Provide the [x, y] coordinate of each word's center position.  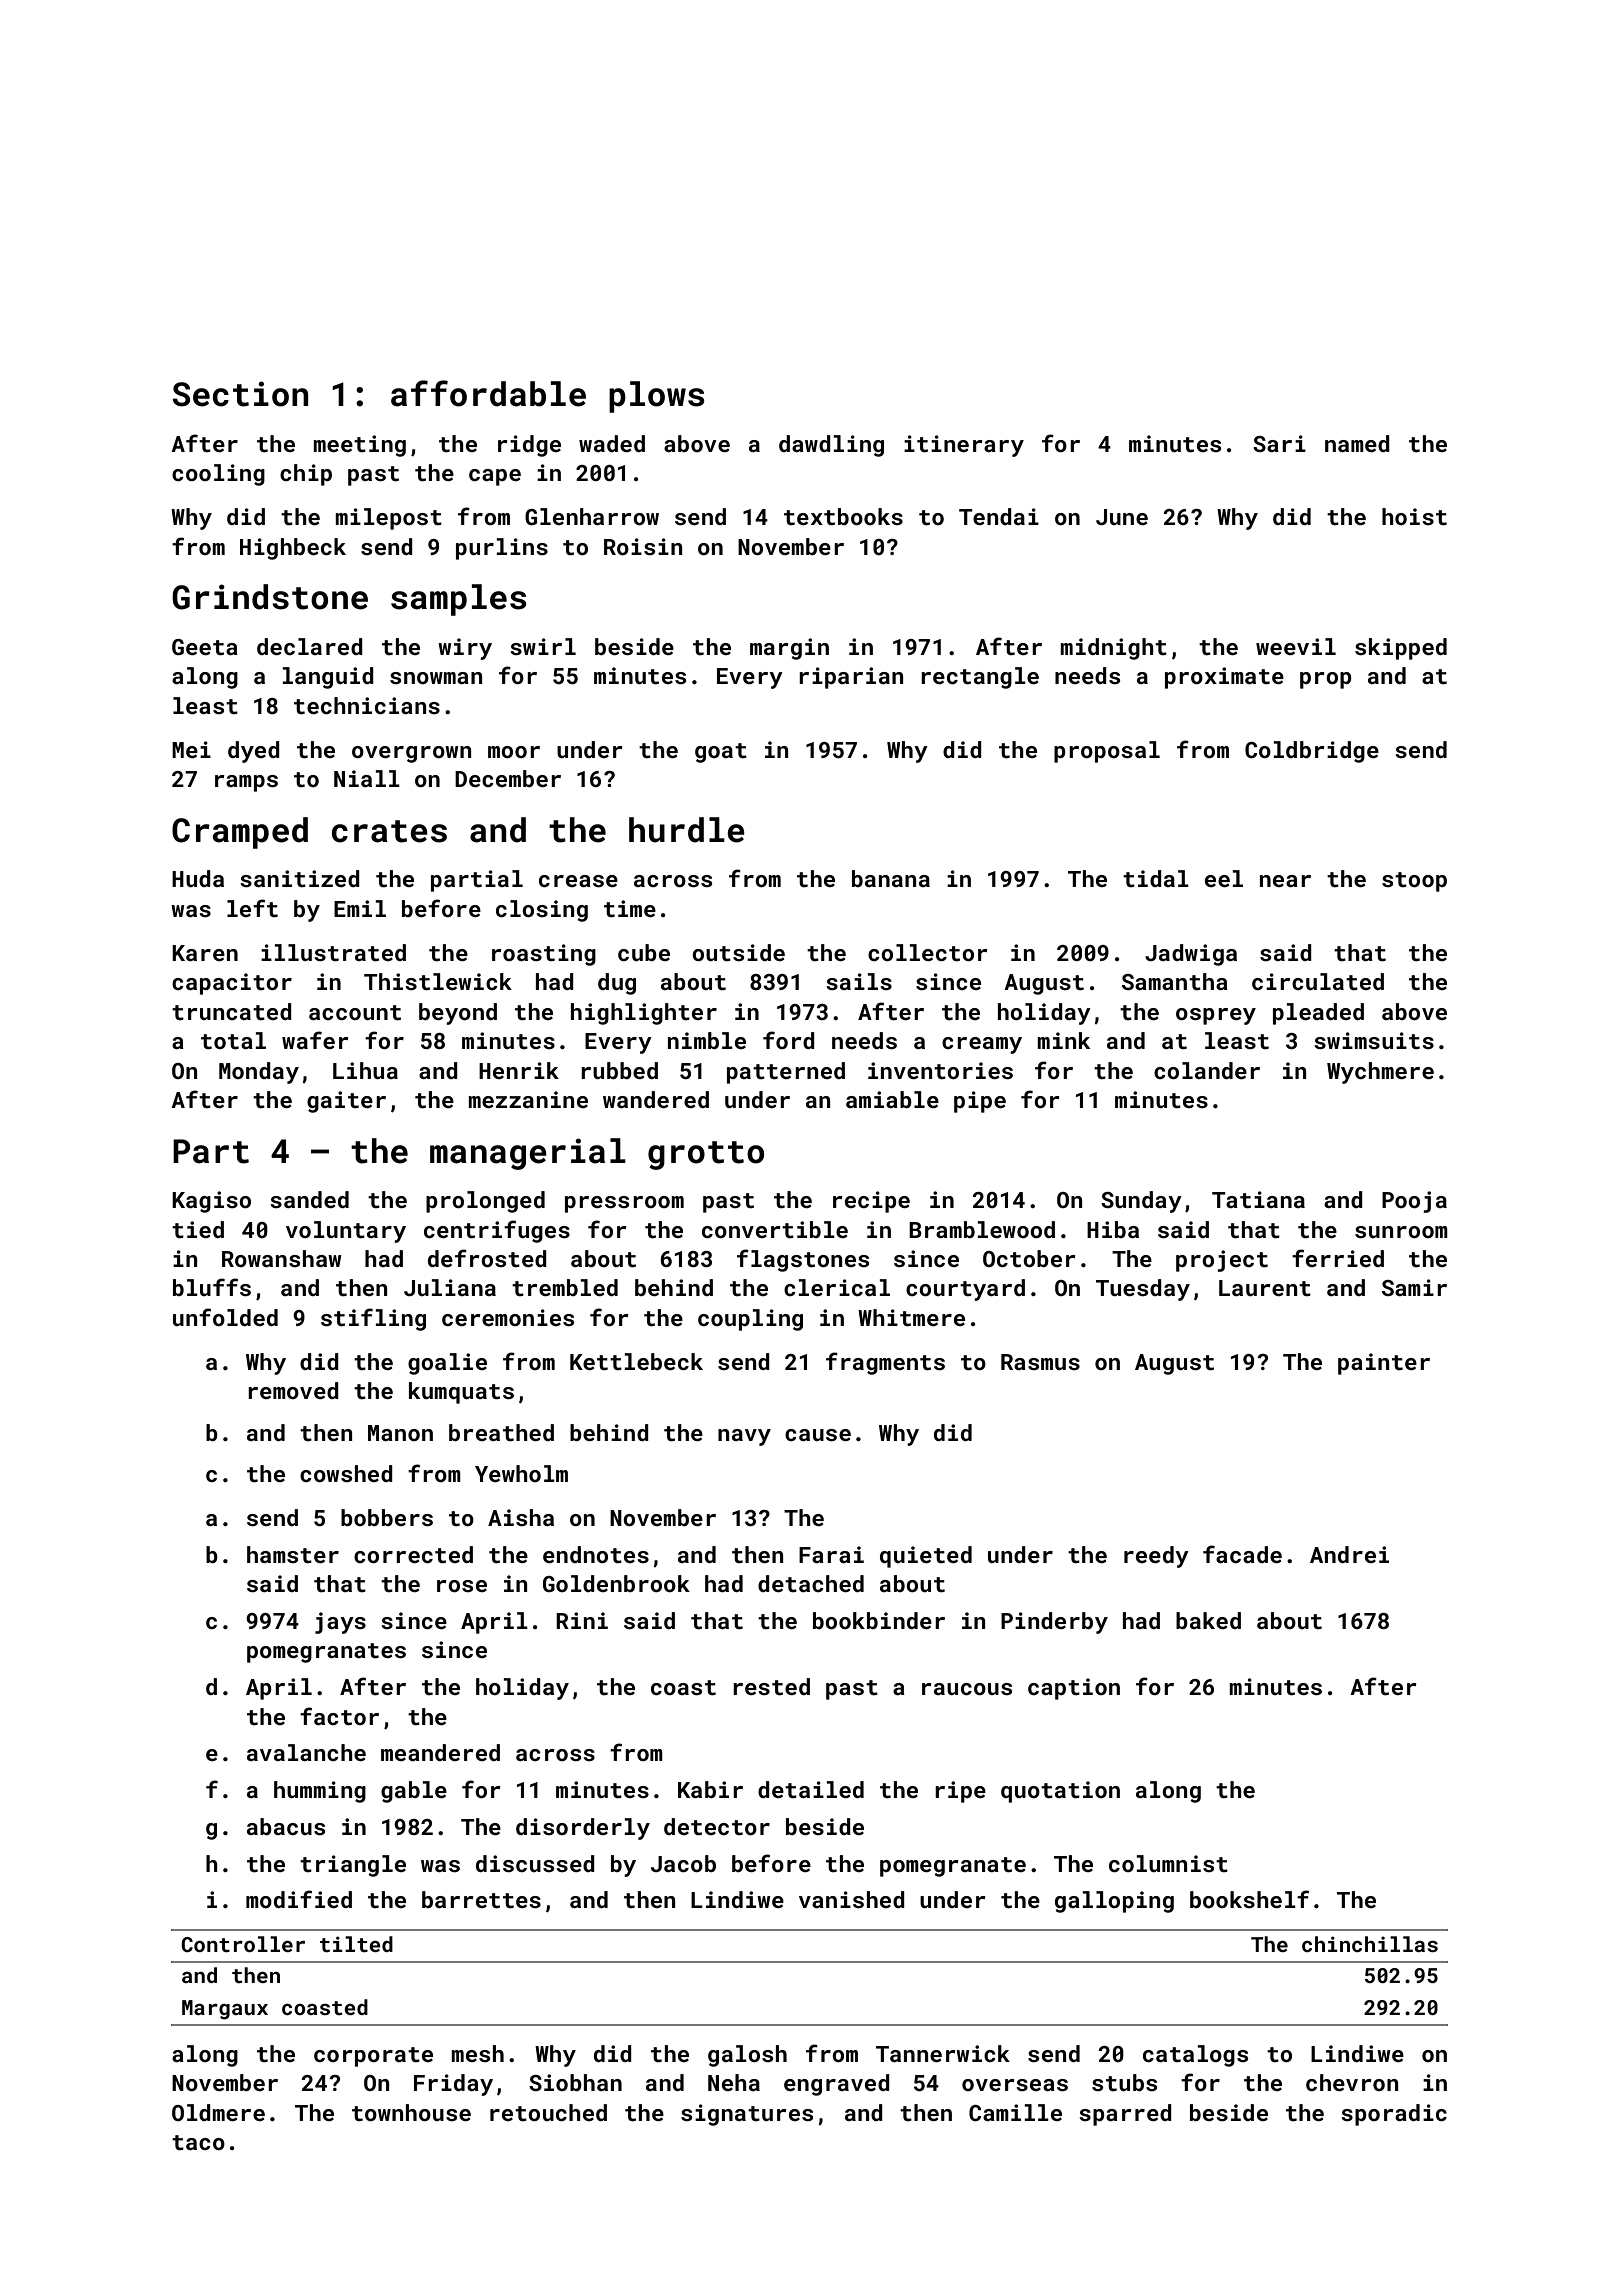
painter [1384, 1364]
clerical [837, 1287]
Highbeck [293, 549]
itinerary [964, 446]
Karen [205, 953]
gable [414, 1792]
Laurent [1265, 1288]
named [1357, 443]
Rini [582, 1620]
